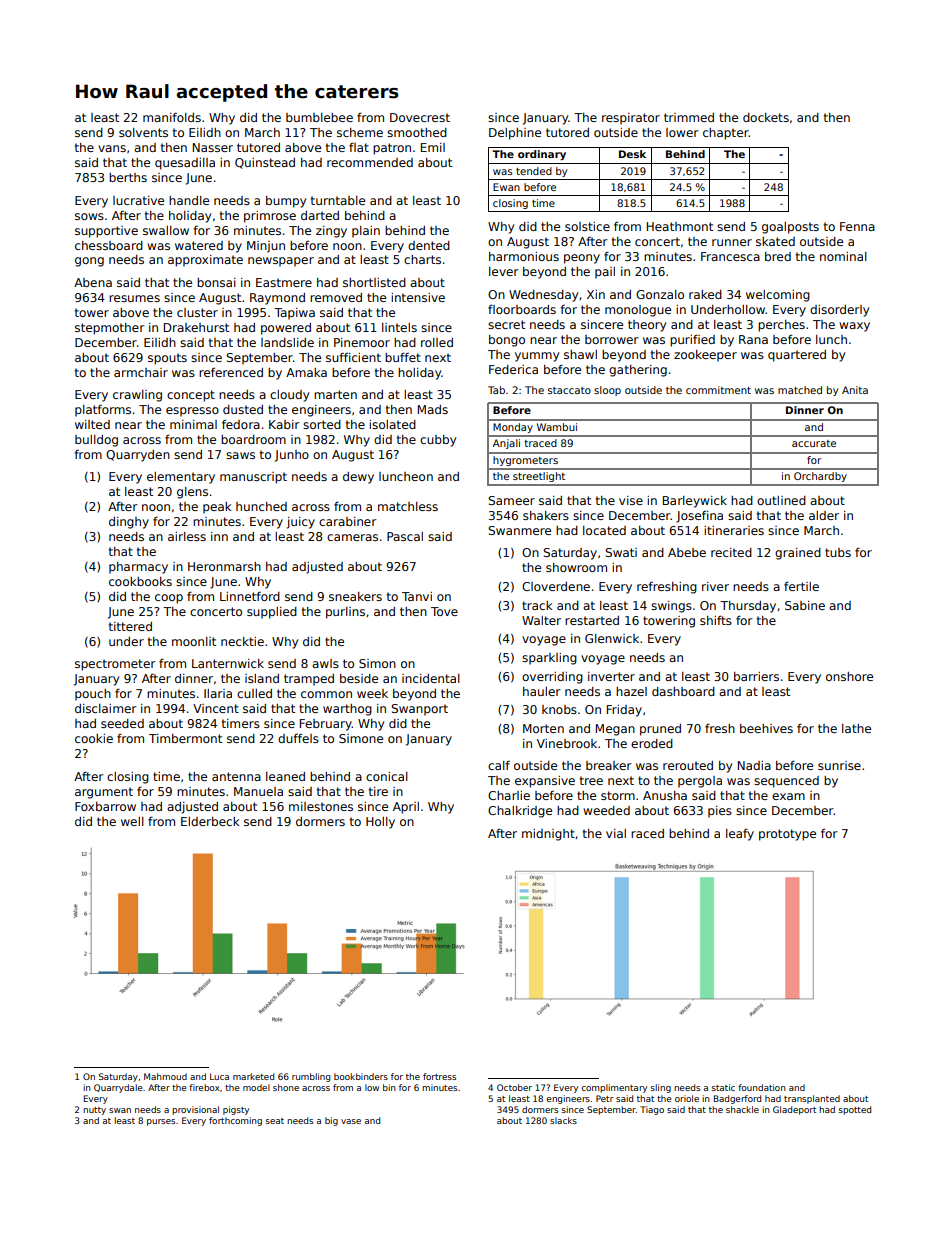 This page has height=1233, width=952. I want to click on peony, so click(582, 259).
